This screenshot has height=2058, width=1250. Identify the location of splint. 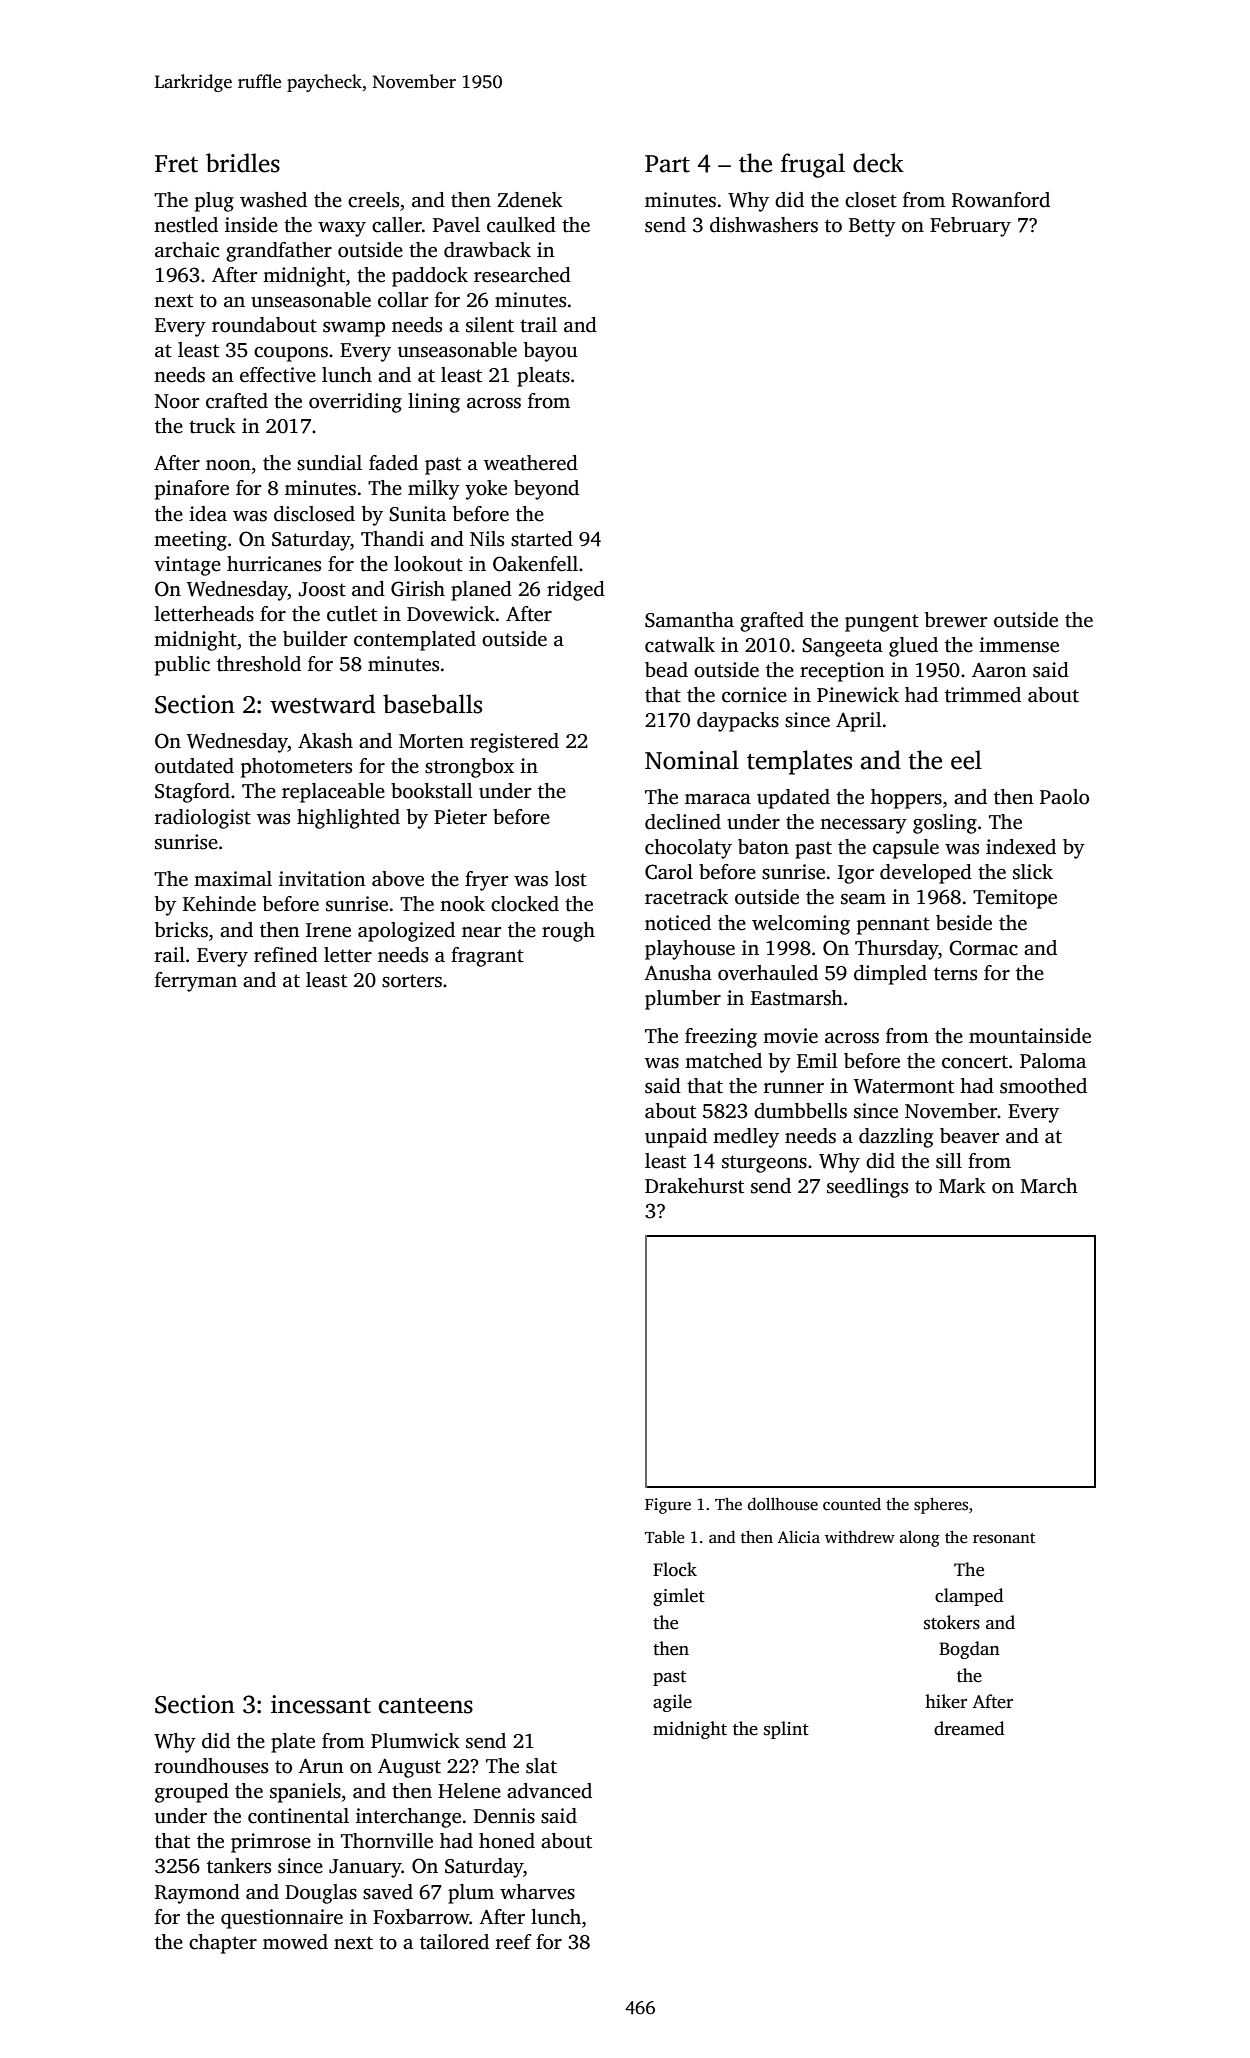
(786, 1730).
